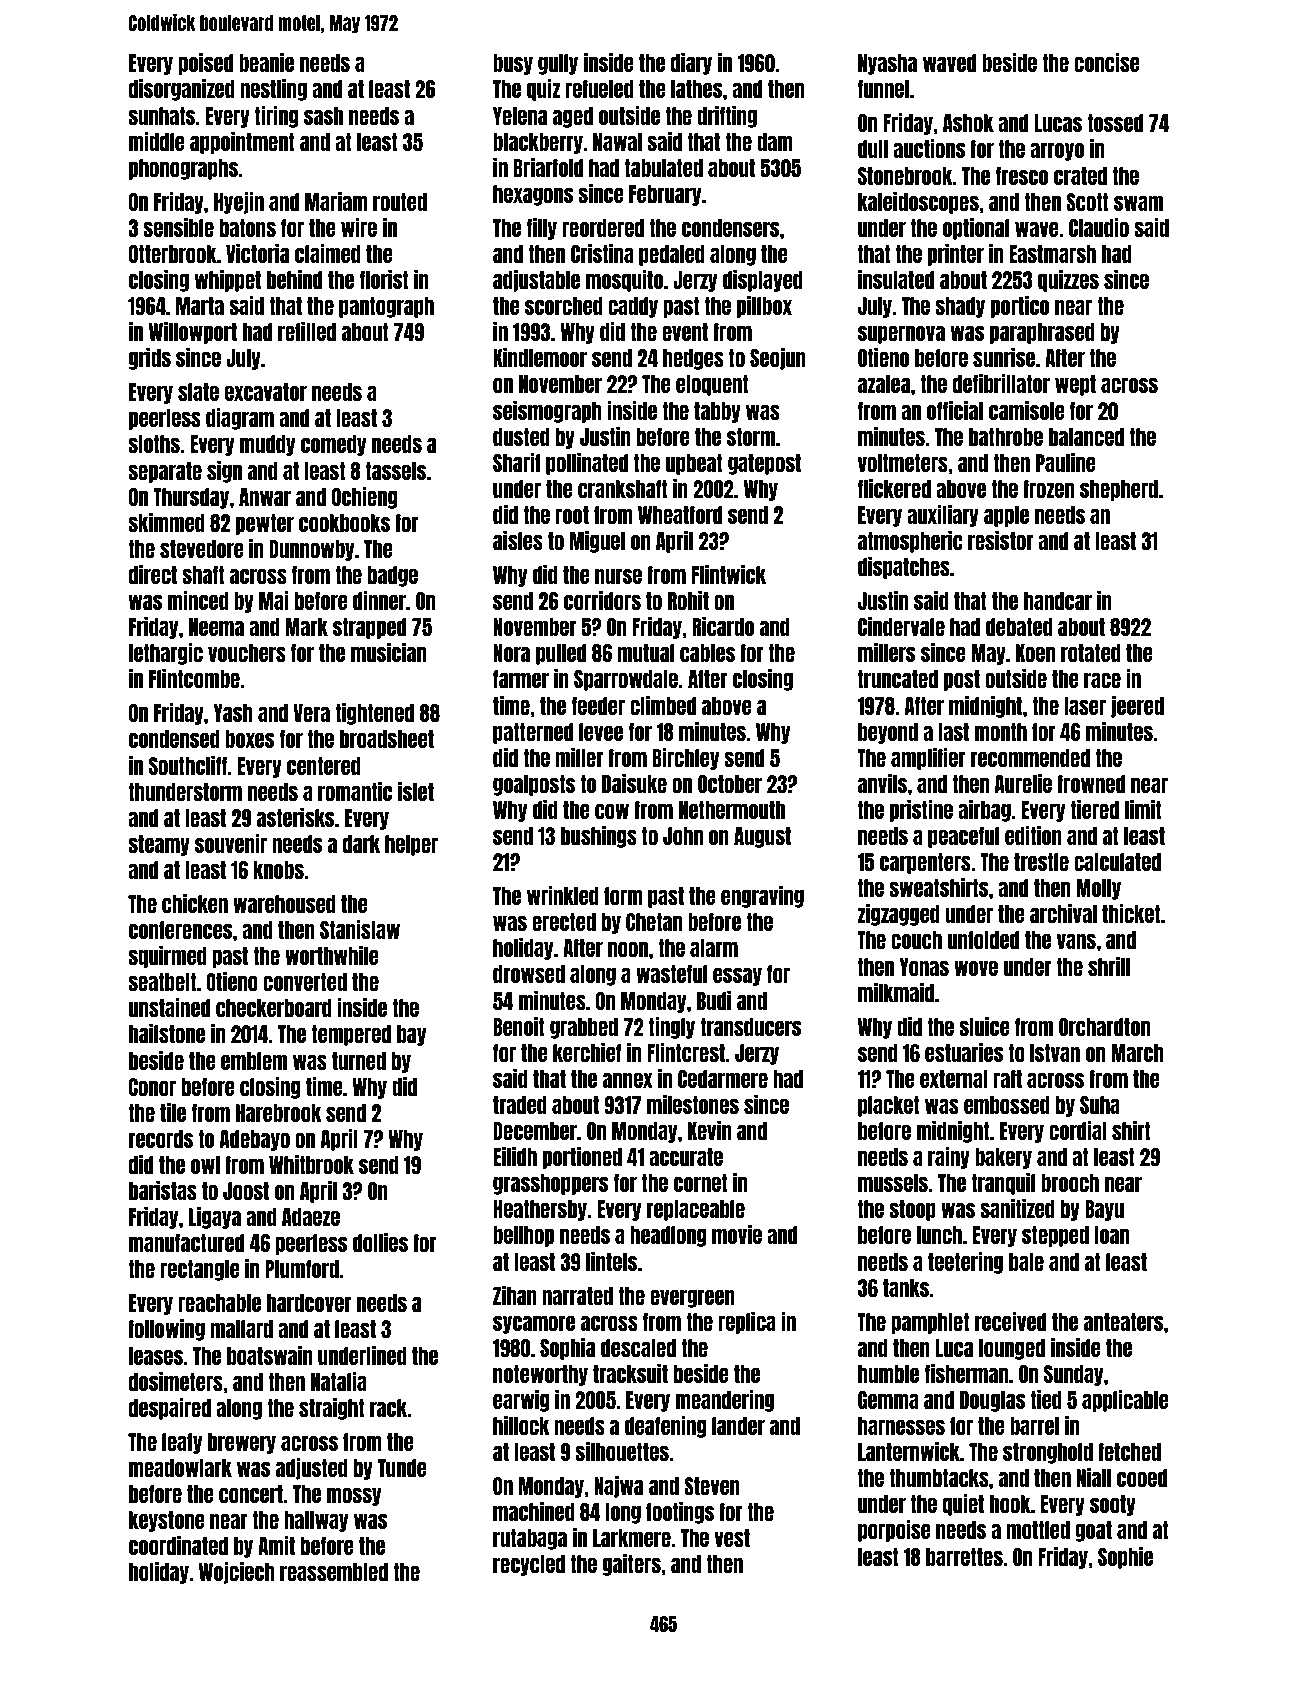  Describe the element at coordinates (663, 168) in the image. I see `tabulated` at that location.
